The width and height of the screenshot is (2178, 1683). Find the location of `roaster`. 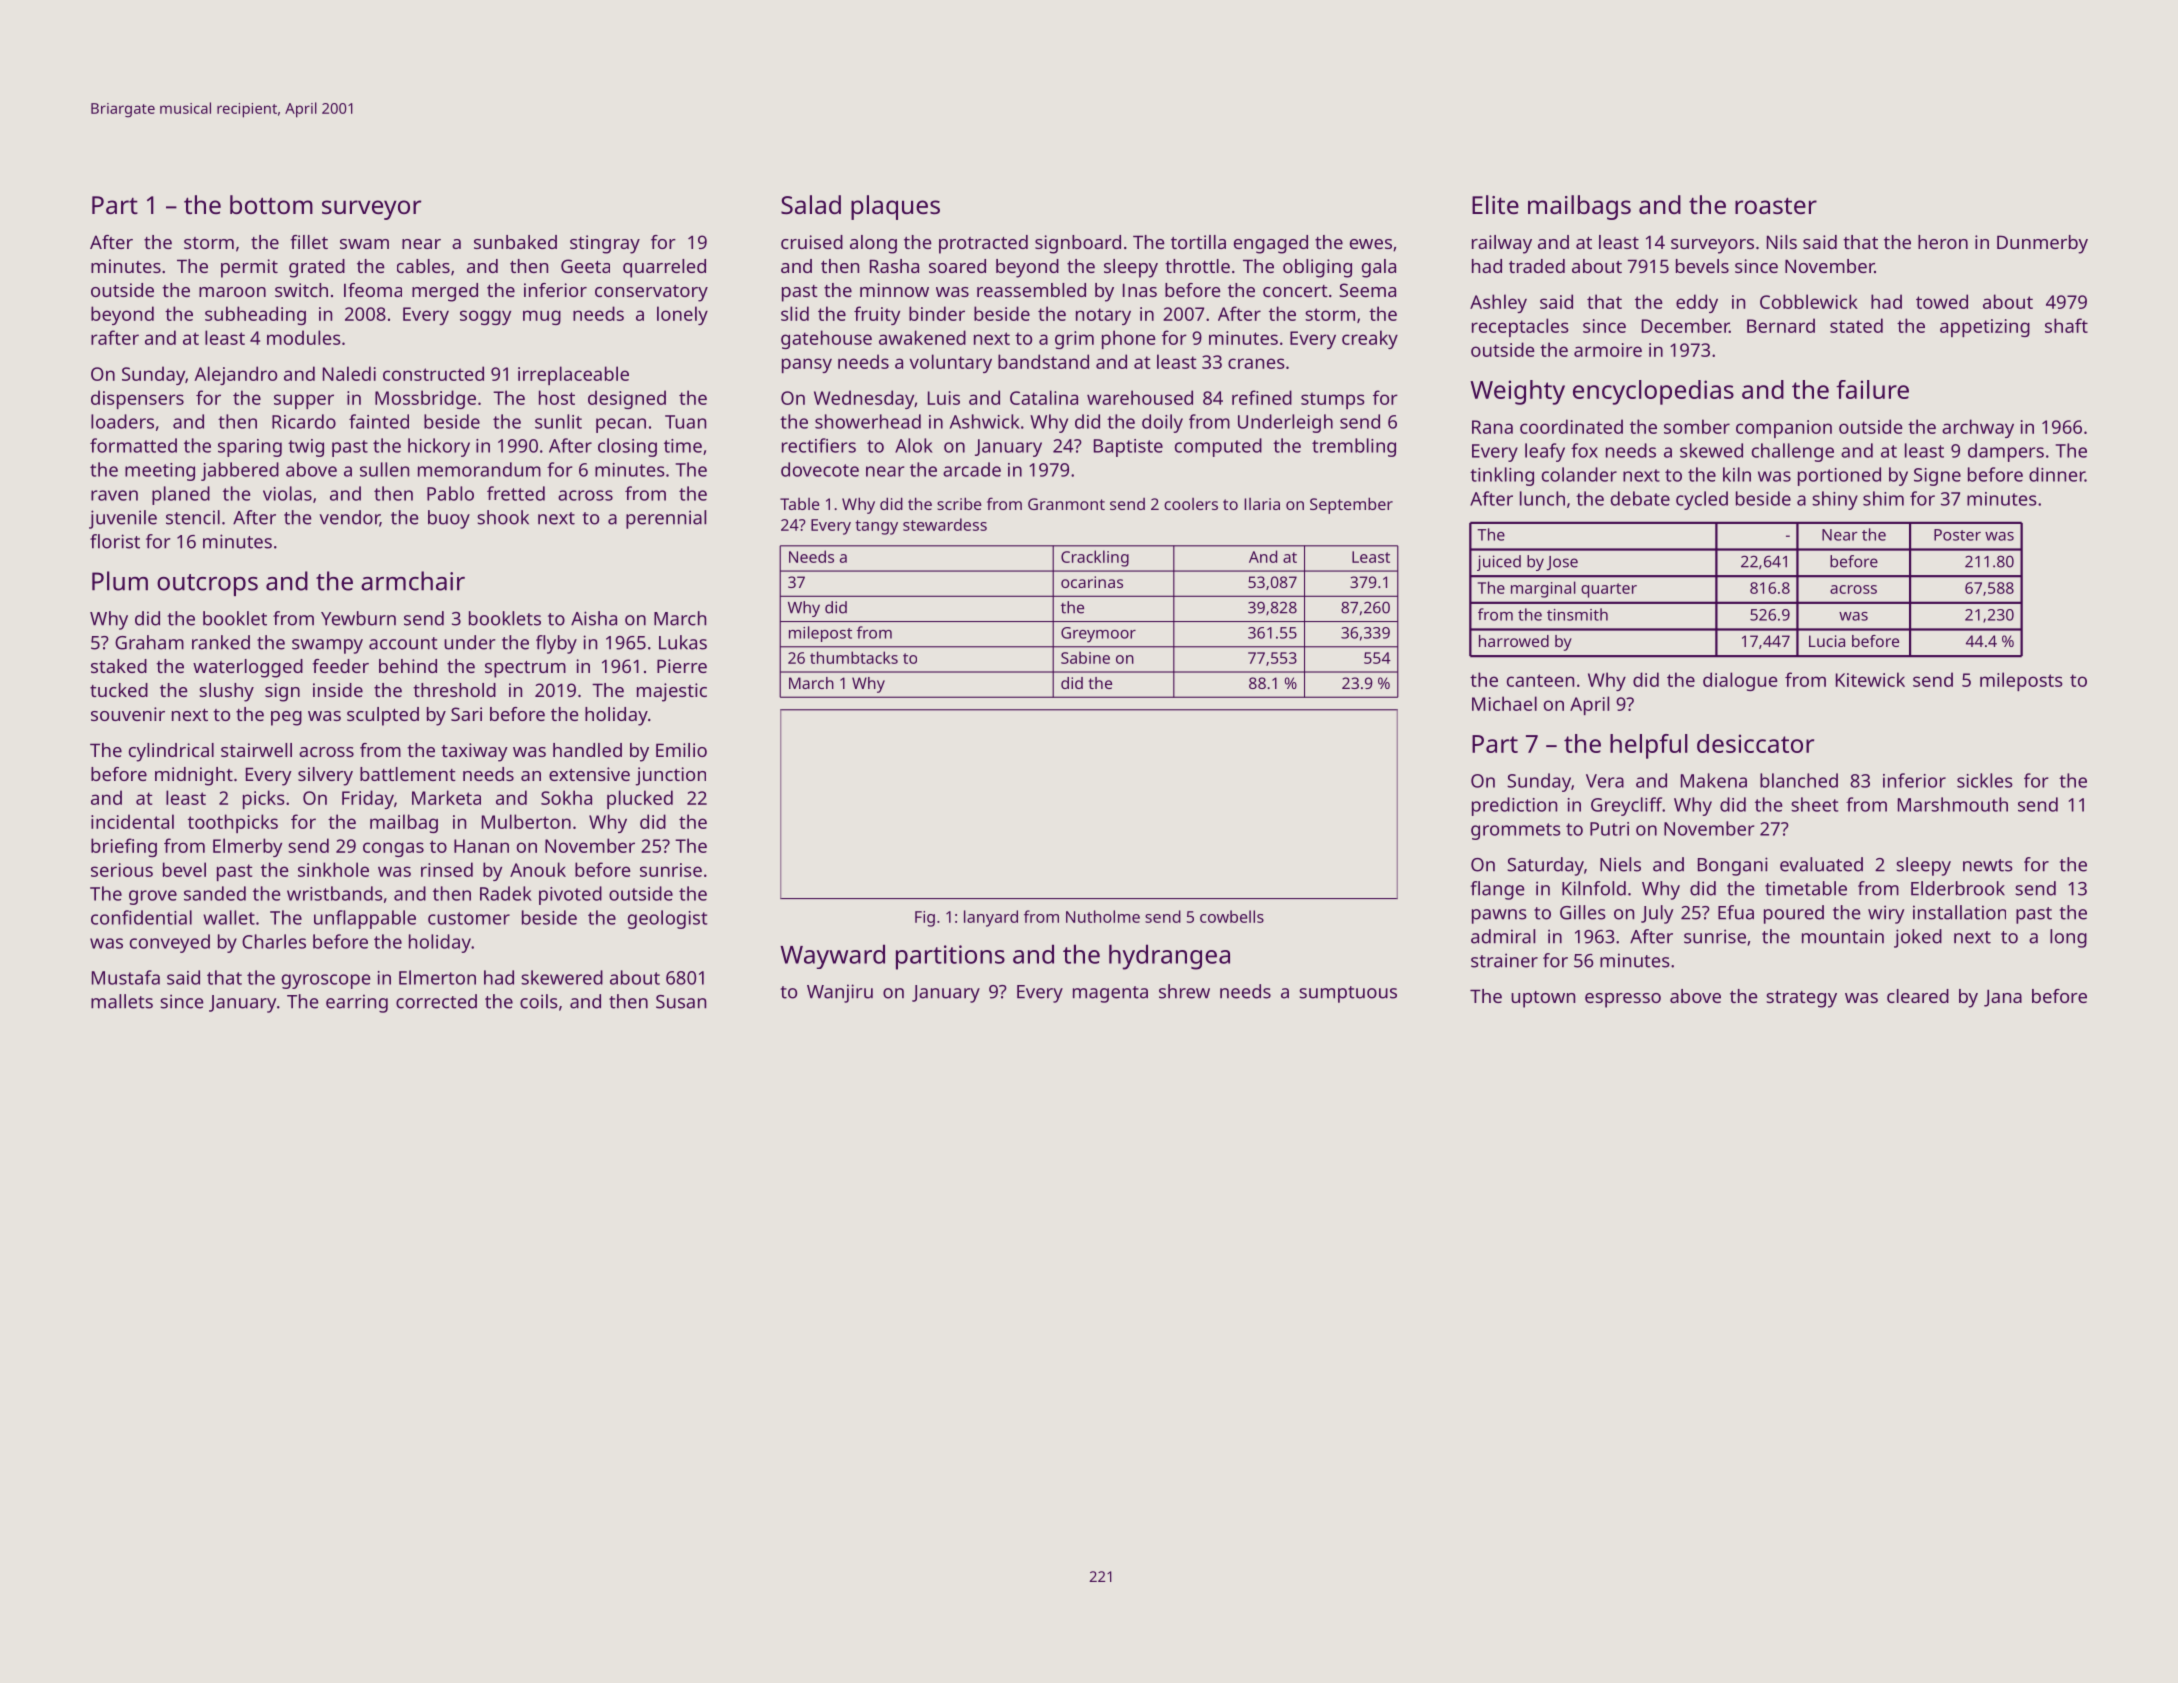

roaster is located at coordinates (1776, 205).
